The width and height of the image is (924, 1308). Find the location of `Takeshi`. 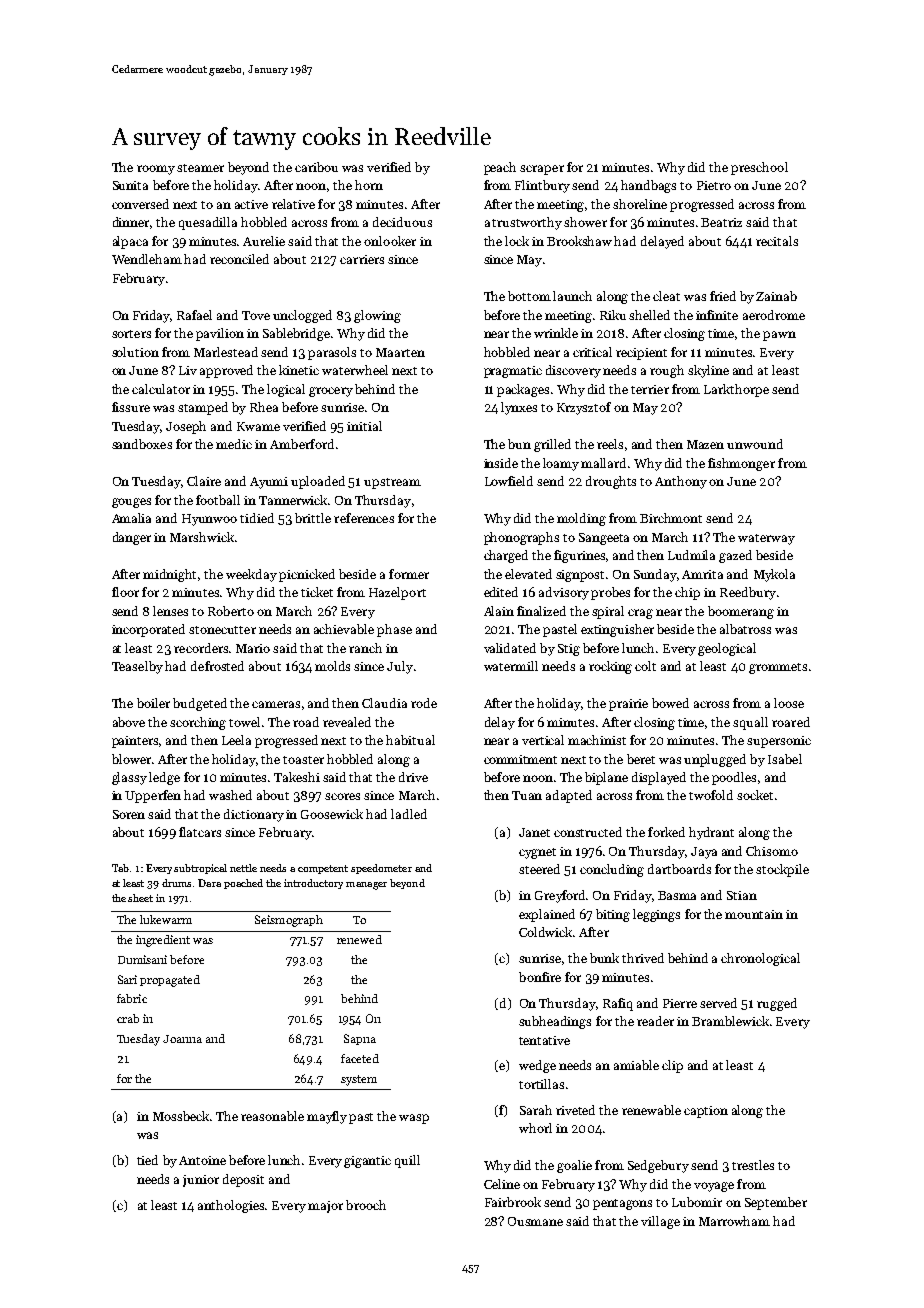

Takeshi is located at coordinates (297, 777).
